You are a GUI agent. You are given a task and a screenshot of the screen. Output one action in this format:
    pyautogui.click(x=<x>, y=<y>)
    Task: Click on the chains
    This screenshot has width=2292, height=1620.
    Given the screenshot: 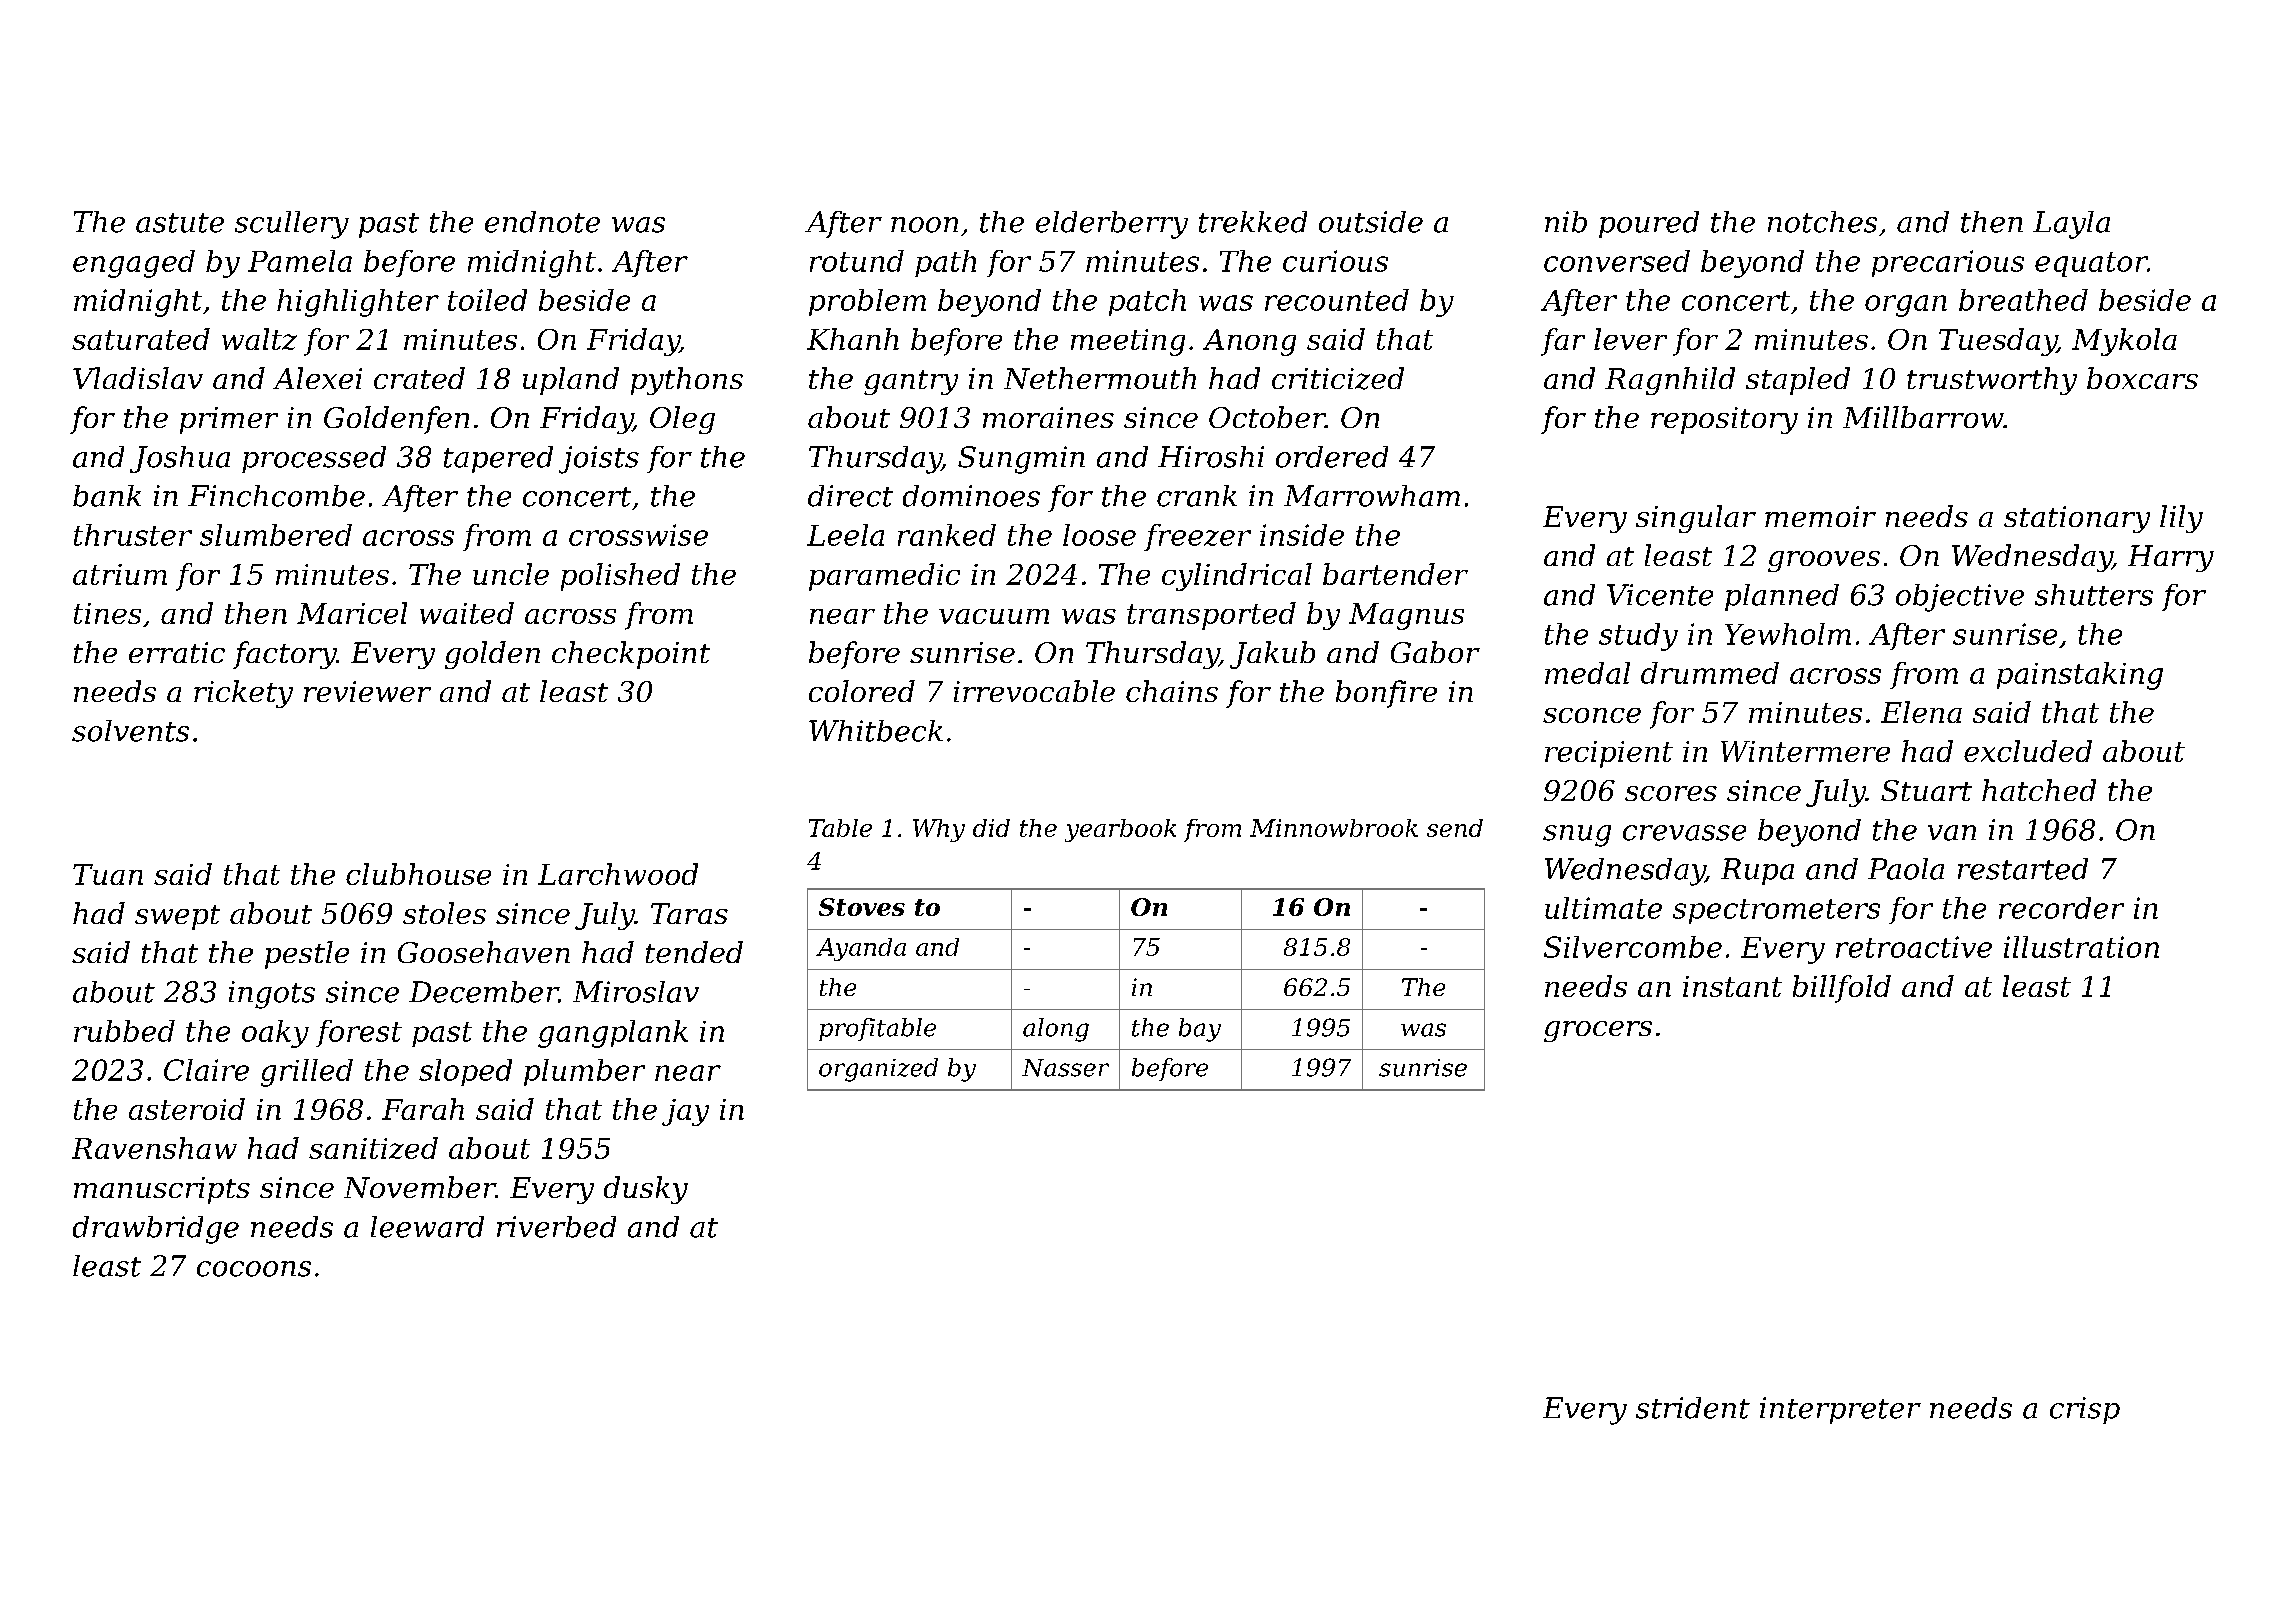 What is the action you would take?
    pyautogui.click(x=1172, y=691)
